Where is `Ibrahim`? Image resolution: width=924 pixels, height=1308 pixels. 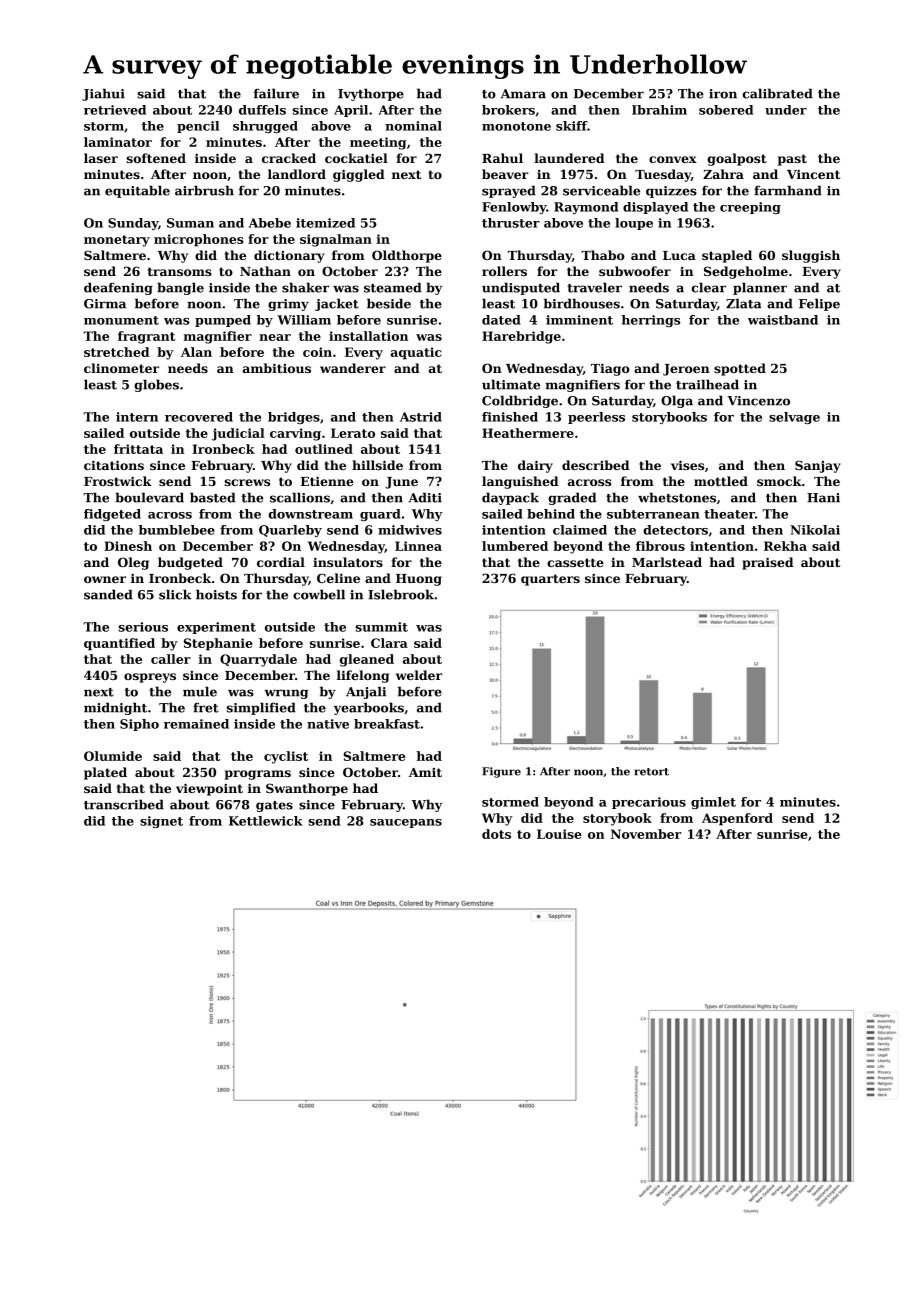 Ibrahim is located at coordinates (659, 110).
